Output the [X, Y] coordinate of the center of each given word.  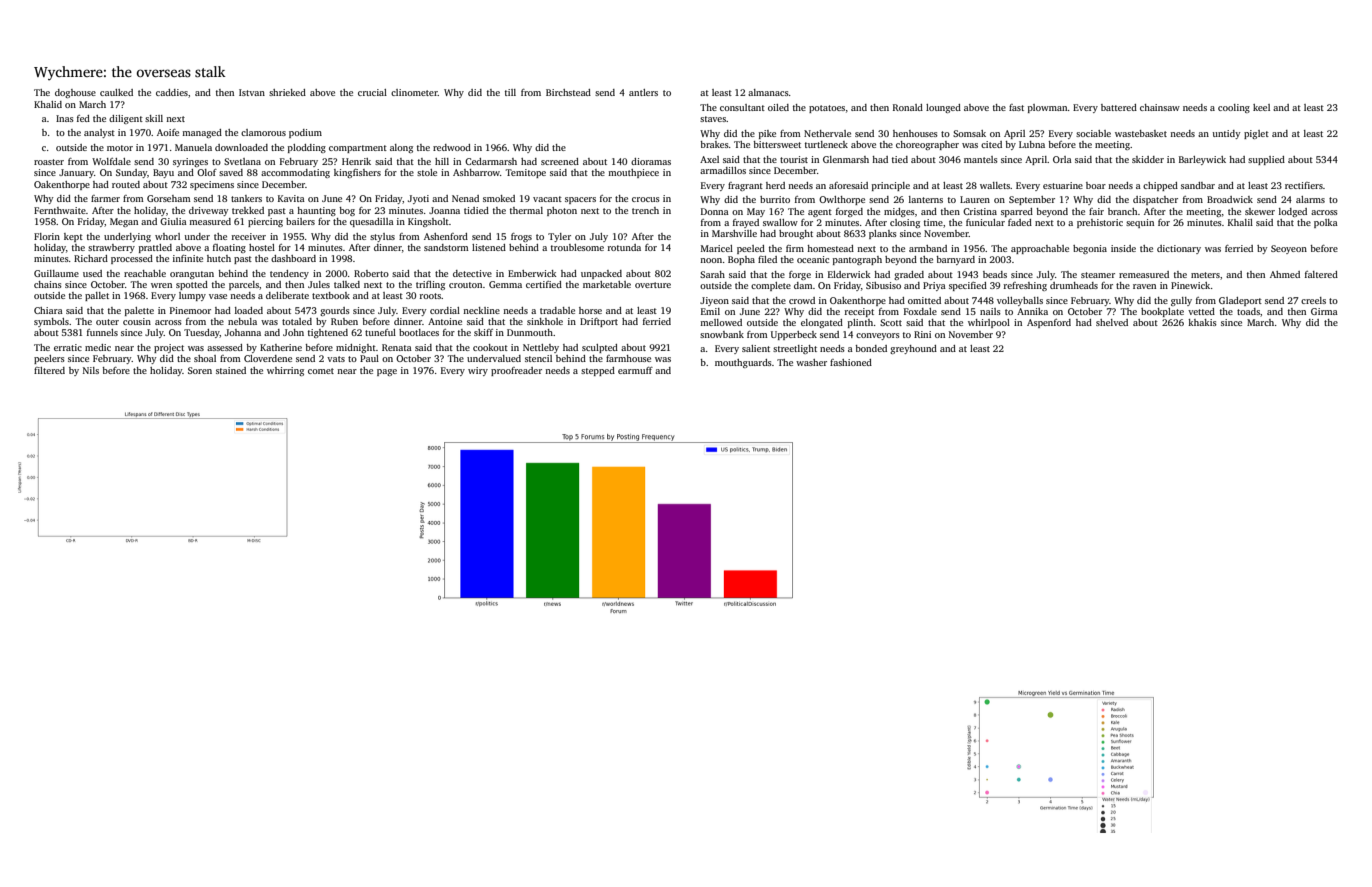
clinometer [414, 92]
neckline [481, 310]
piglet [1256, 134]
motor [120, 148]
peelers [49, 359]
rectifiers [1304, 185]
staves [713, 119]
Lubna [1032, 144]
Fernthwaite [60, 210]
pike [767, 134]
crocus [646, 199]
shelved [1112, 322]
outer [107, 322]
